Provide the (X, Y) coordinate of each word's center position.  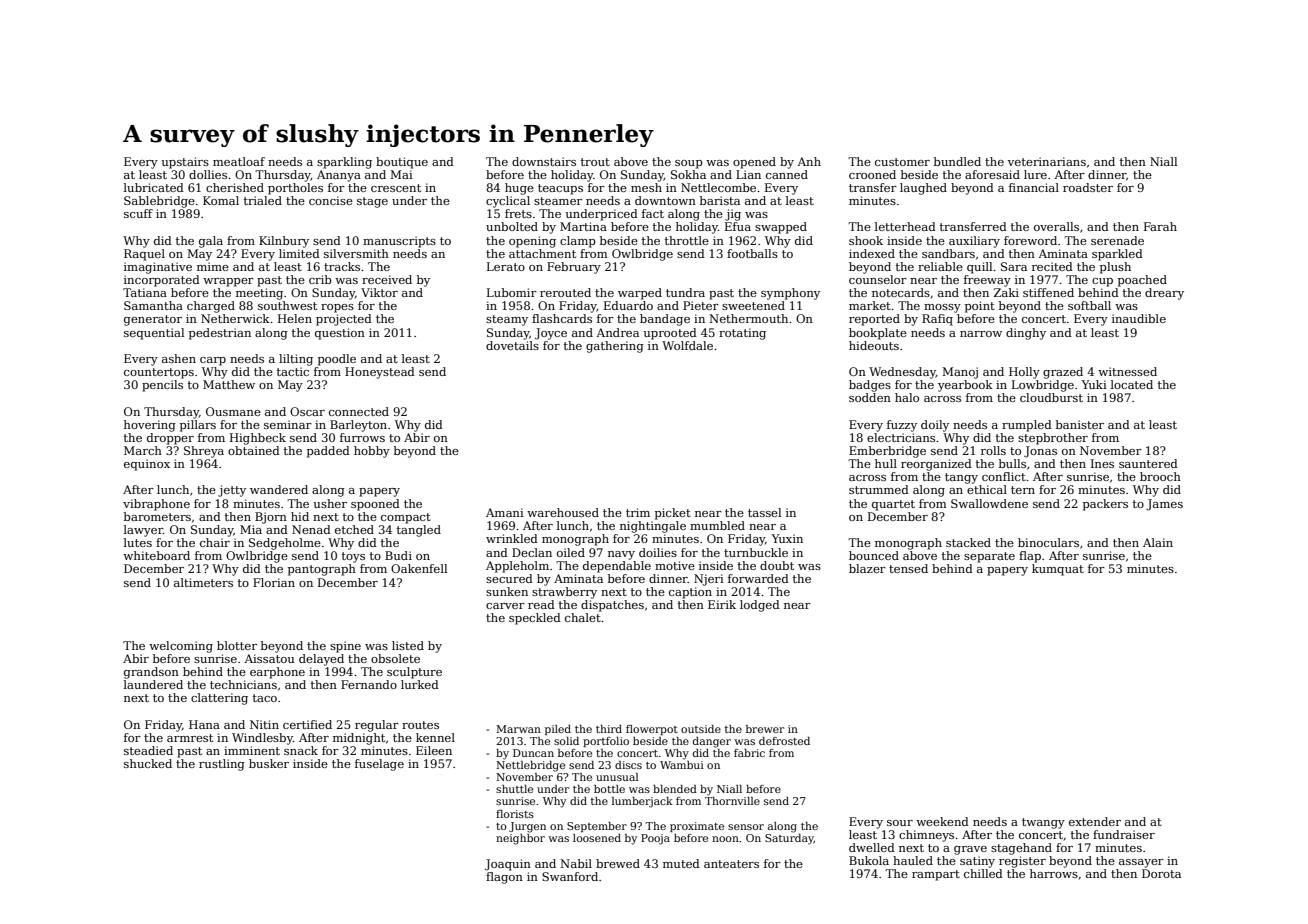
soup (689, 164)
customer (902, 162)
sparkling (344, 163)
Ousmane (233, 411)
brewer (765, 729)
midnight (359, 739)
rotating (742, 334)
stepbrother (1053, 439)
